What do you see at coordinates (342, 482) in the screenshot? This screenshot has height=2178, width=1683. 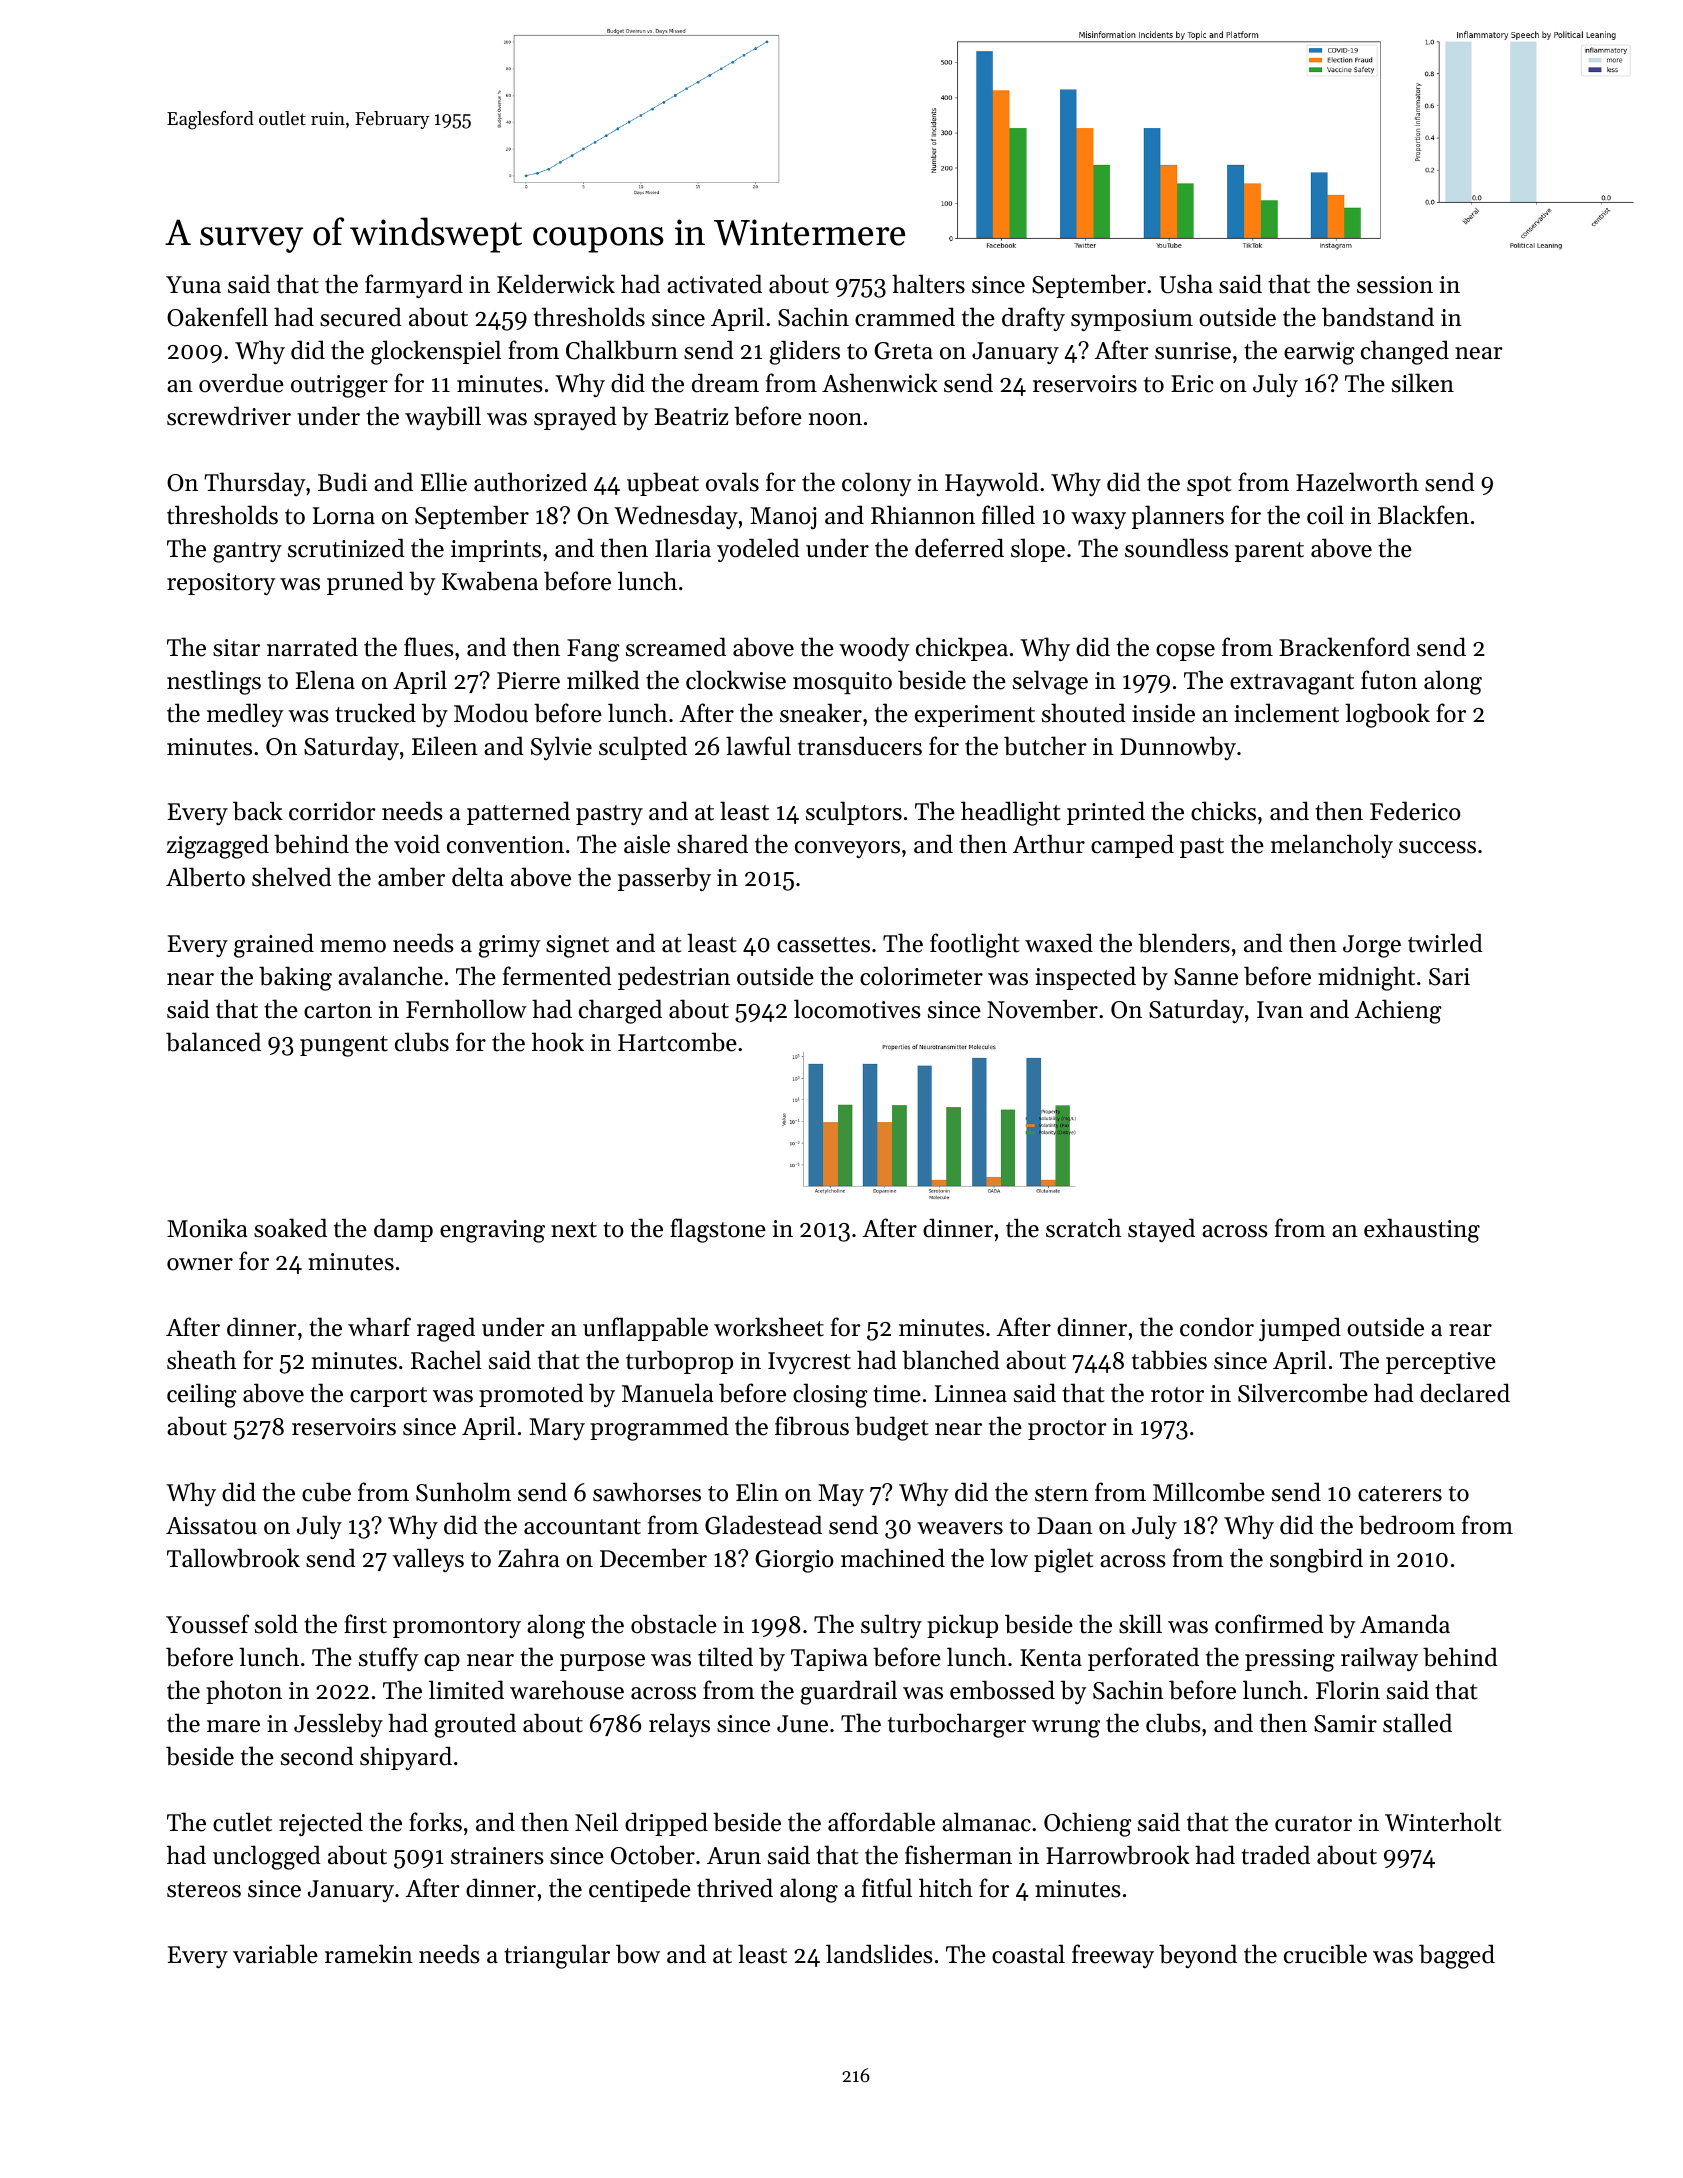 I see `Budi` at bounding box center [342, 482].
